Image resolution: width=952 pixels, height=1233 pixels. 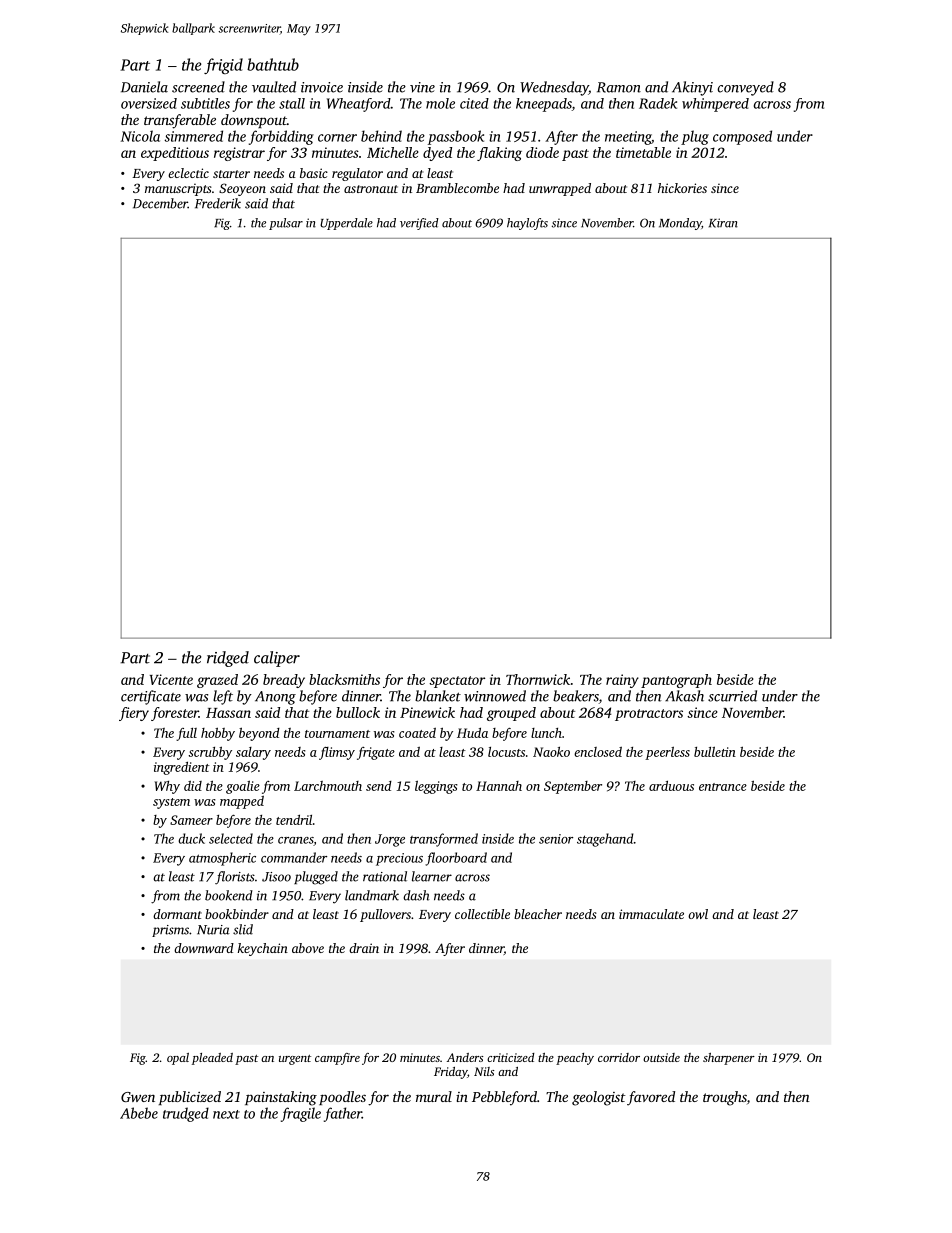 What do you see at coordinates (171, 679) in the screenshot?
I see `Vicente` at bounding box center [171, 679].
